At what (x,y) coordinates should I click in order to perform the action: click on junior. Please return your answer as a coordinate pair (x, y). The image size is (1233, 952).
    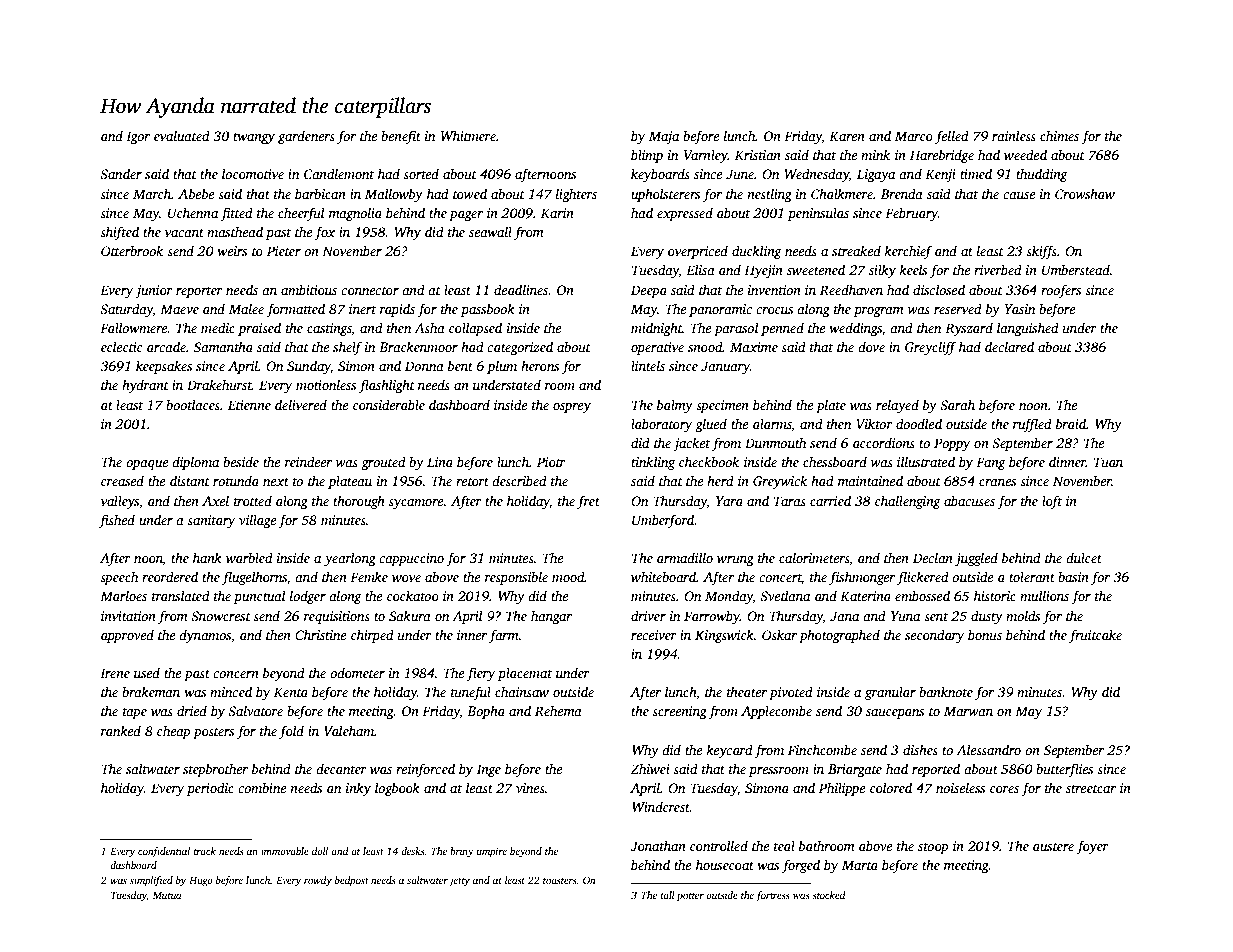
    Looking at the image, I should click on (154, 291).
